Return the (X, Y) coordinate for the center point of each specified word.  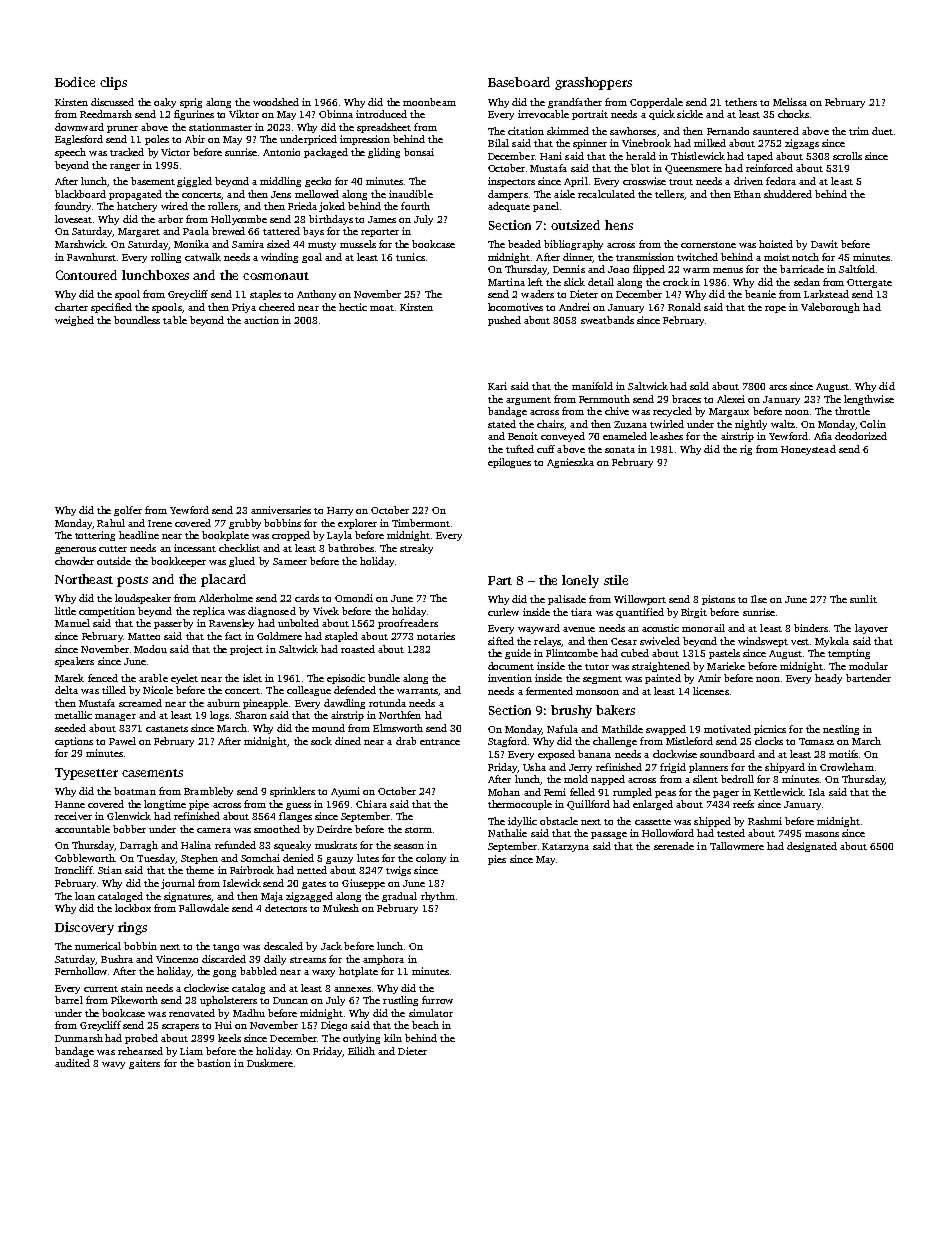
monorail (703, 628)
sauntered (776, 131)
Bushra (117, 959)
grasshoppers (593, 83)
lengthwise (869, 400)
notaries (436, 636)
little (65, 611)
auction (261, 320)
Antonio (281, 152)
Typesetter (86, 774)
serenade (674, 846)
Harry (340, 511)
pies (497, 860)
